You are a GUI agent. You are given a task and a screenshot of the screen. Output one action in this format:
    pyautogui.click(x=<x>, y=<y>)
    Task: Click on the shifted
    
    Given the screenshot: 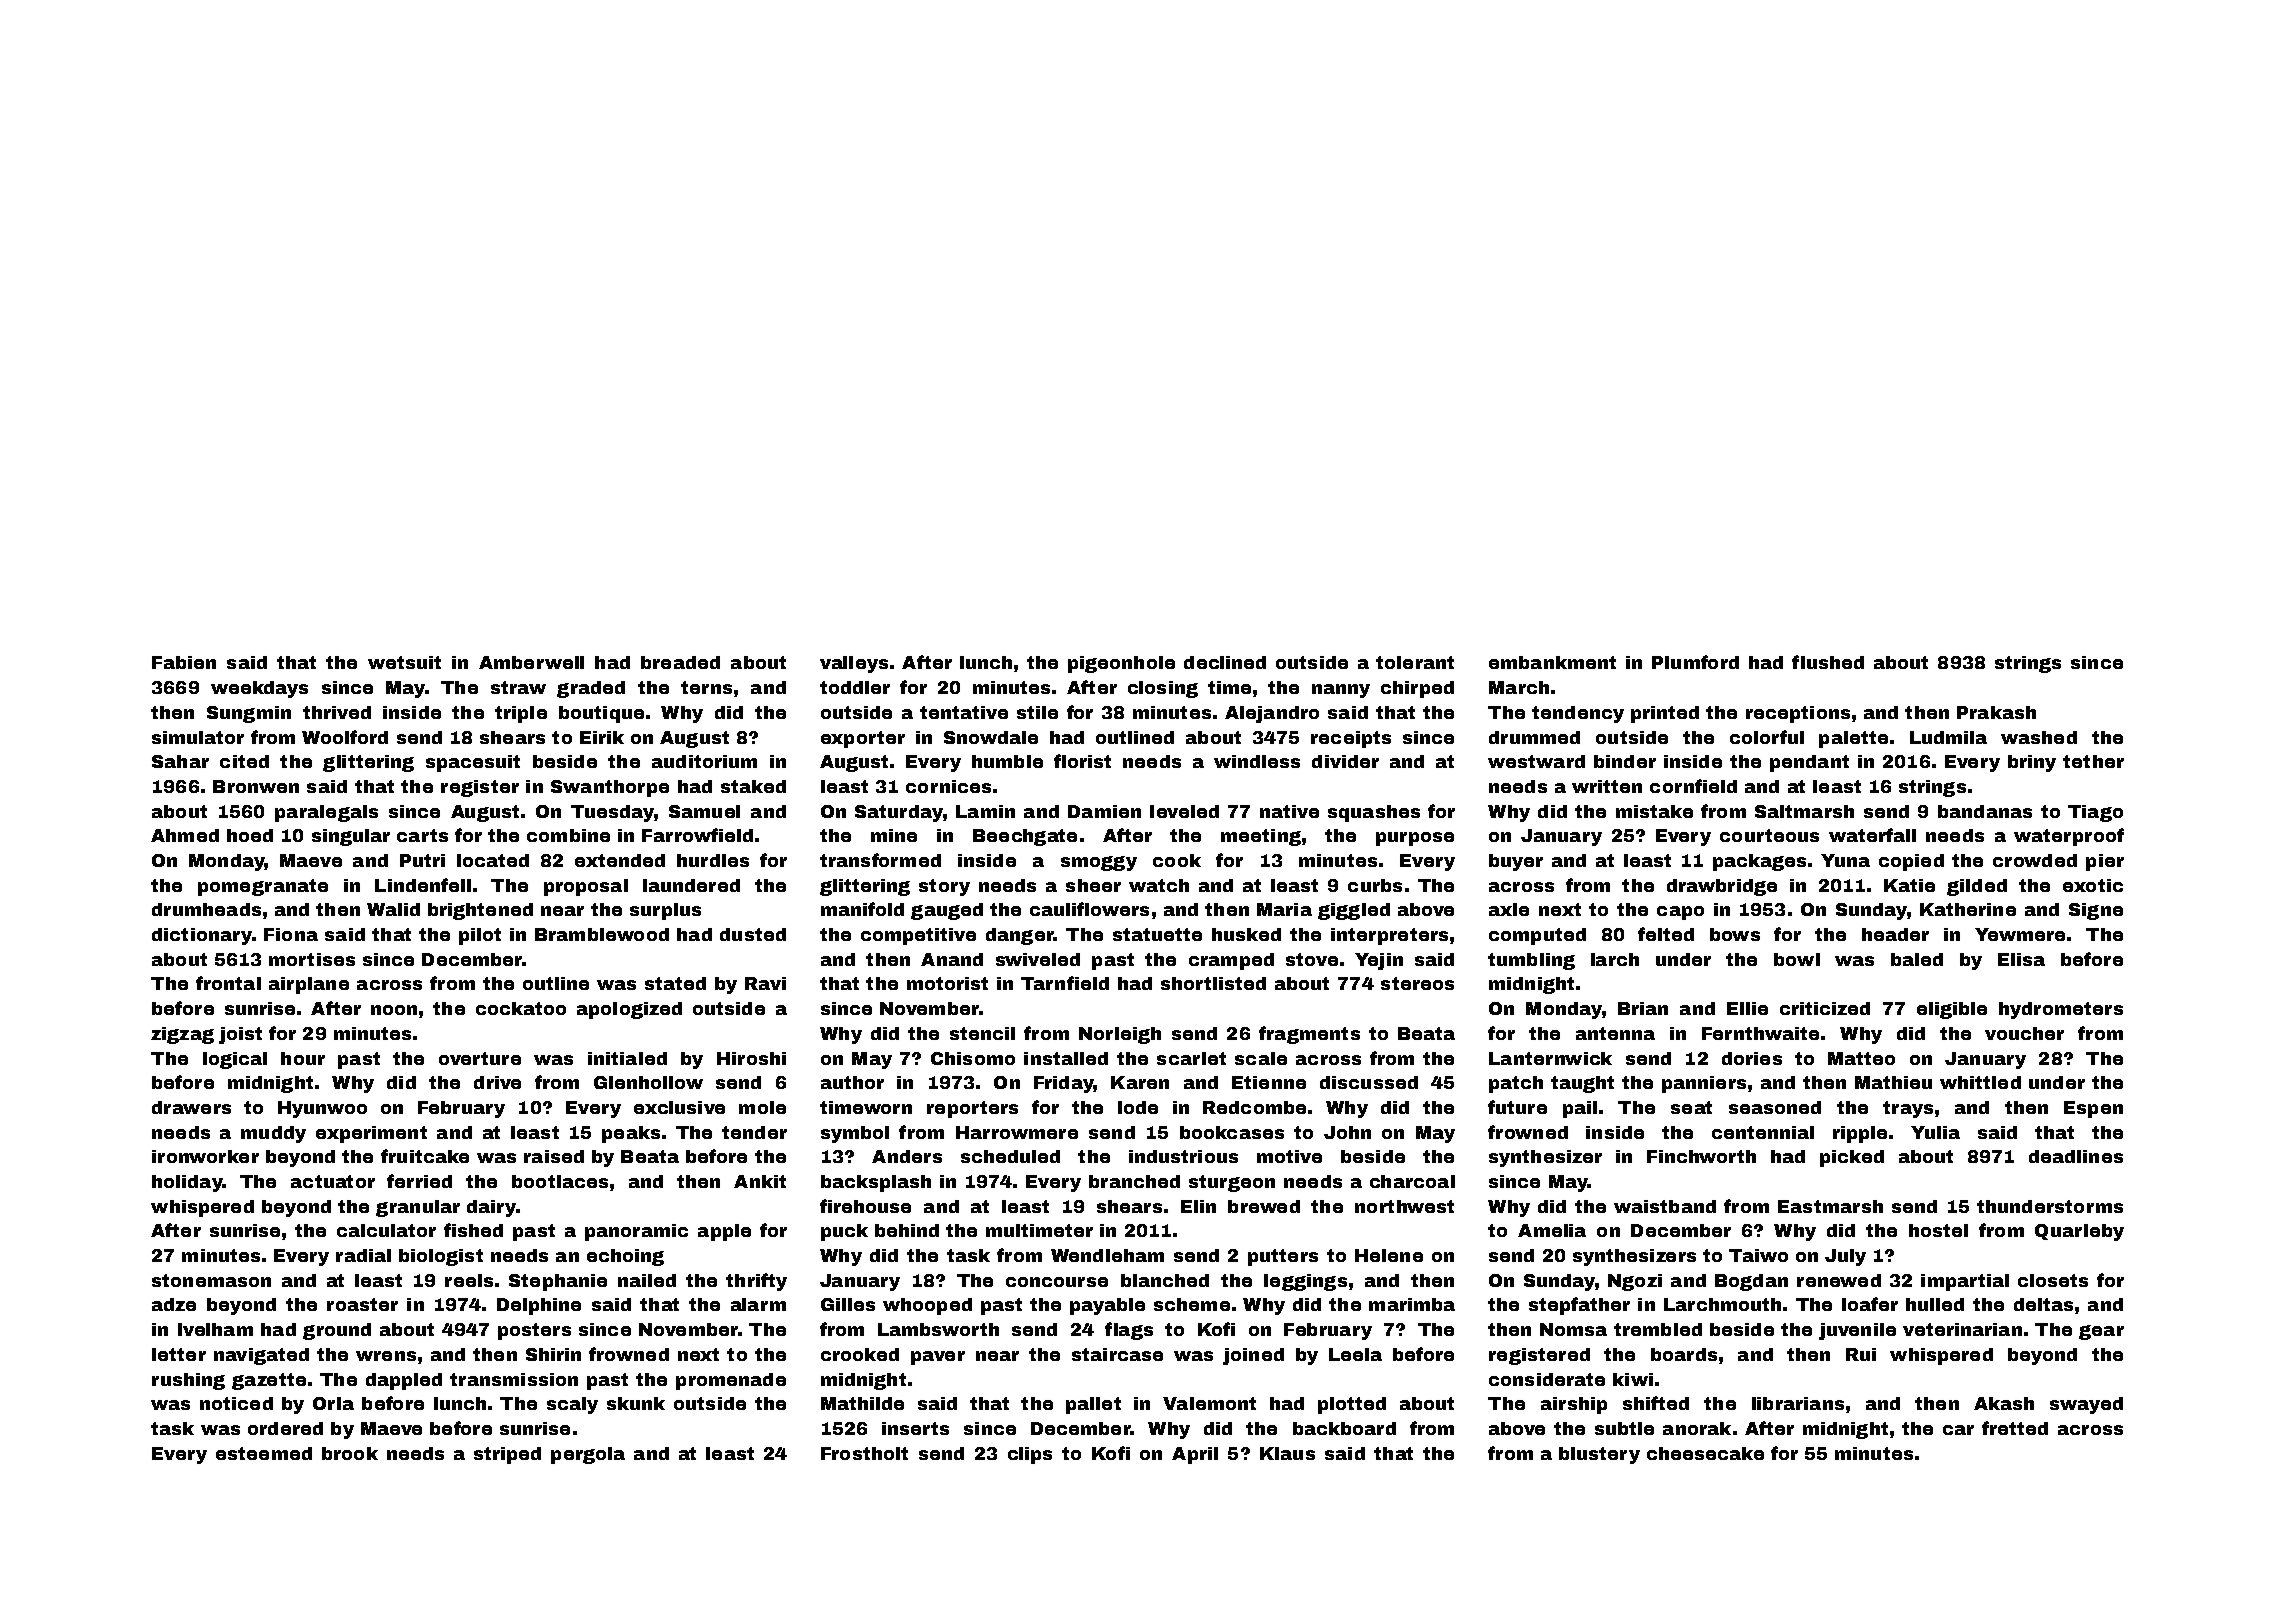 What is the action you would take?
    pyautogui.click(x=1656, y=1403)
